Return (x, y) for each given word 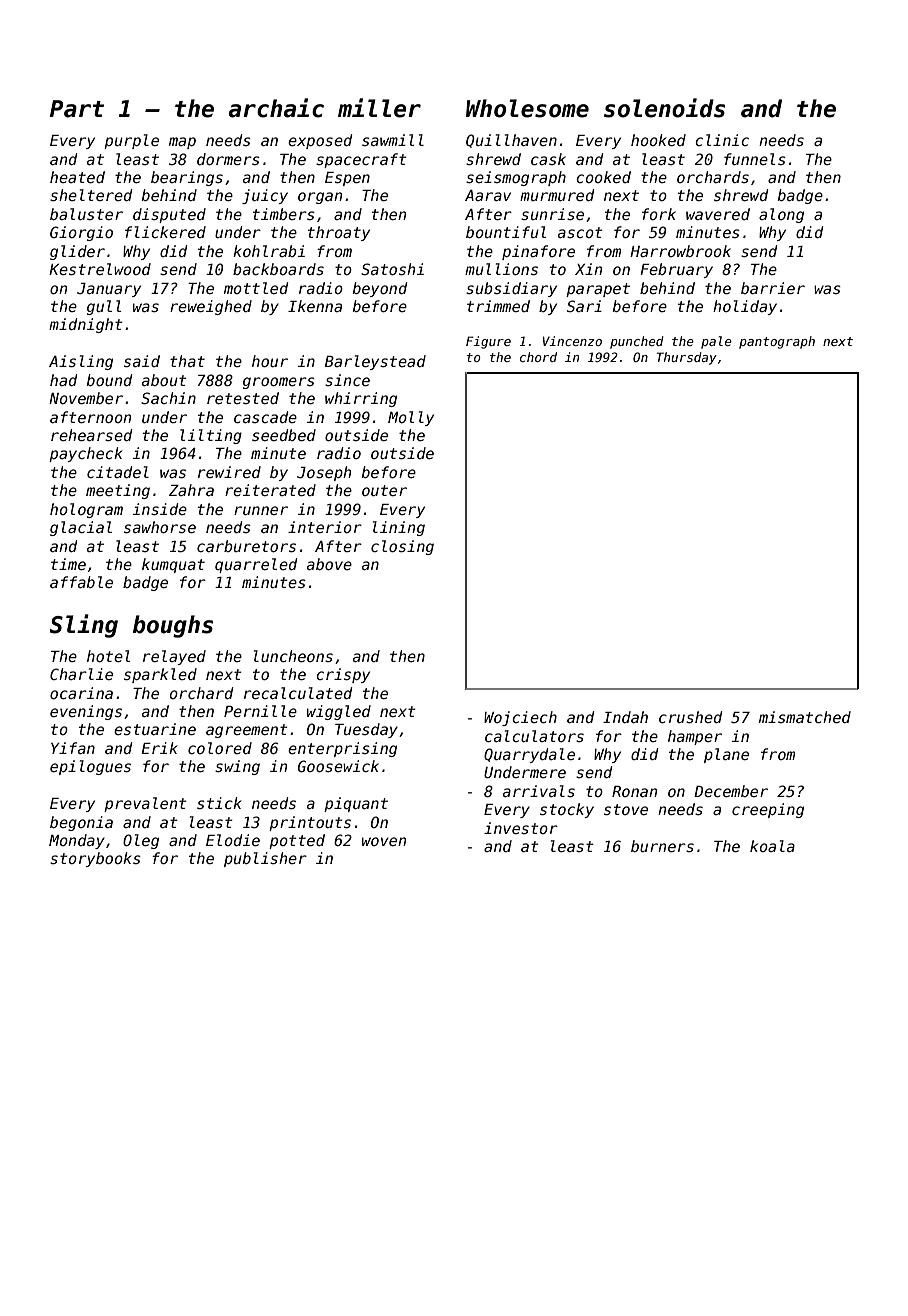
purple (131, 141)
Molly (411, 418)
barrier (773, 288)
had (63, 380)
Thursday (687, 358)
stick (219, 803)
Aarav (488, 195)
